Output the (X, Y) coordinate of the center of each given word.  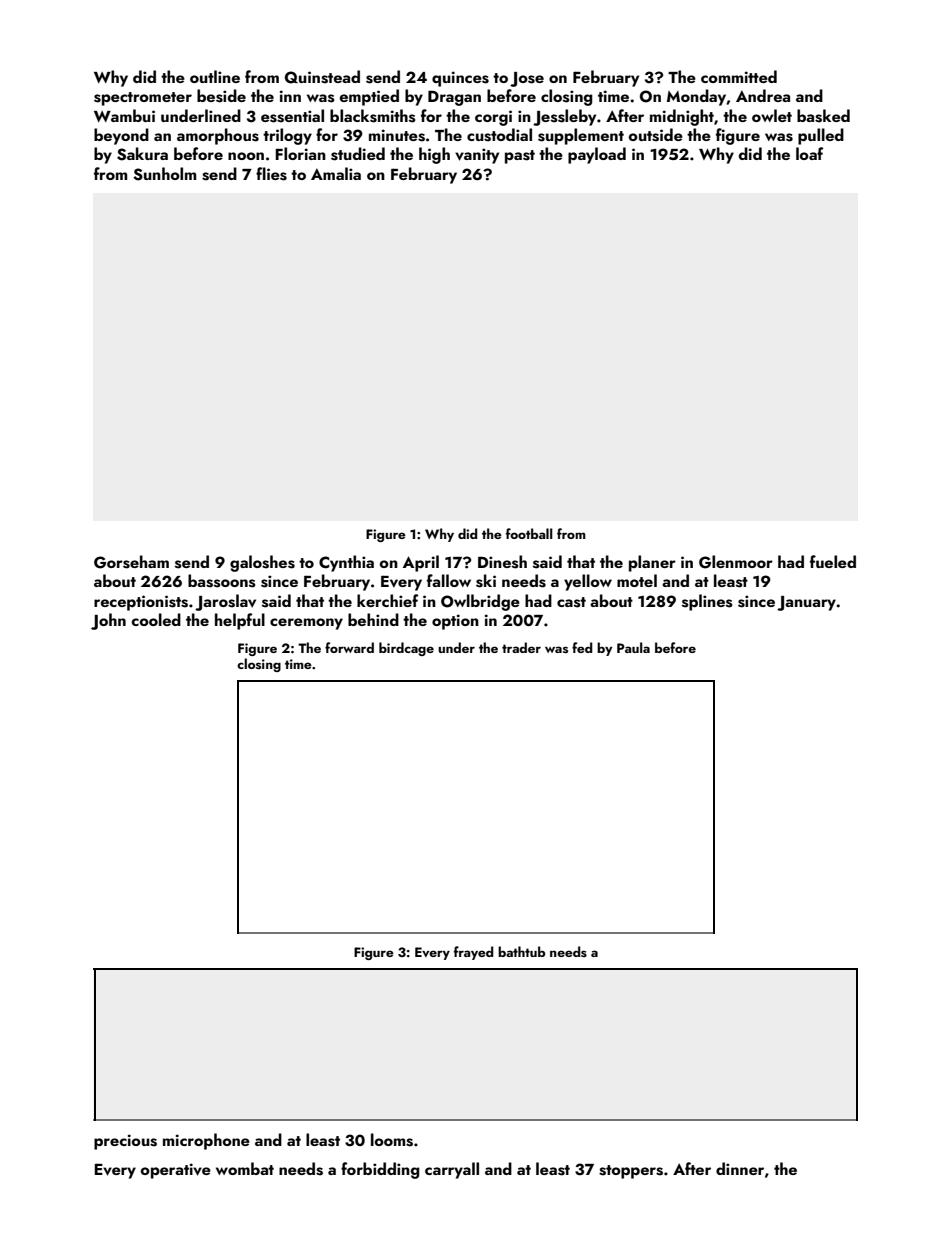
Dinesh (502, 562)
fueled (833, 561)
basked (823, 116)
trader (521, 647)
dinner (740, 1168)
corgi (493, 118)
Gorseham (131, 562)
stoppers (631, 1172)
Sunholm (164, 174)
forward (349, 647)
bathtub (521, 951)
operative (176, 1171)
